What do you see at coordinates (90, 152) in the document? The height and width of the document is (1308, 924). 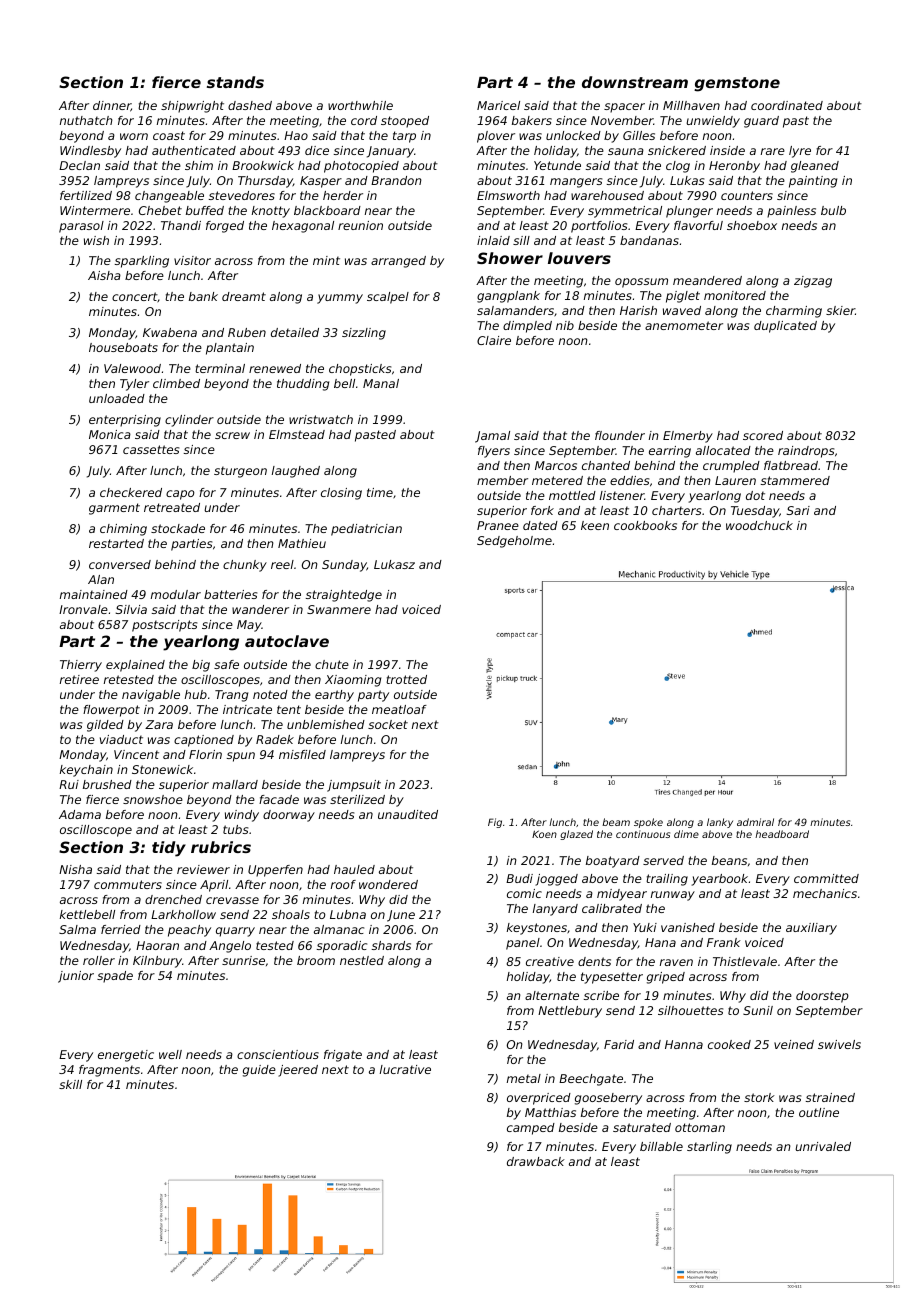 I see `Windlesby` at bounding box center [90, 152].
